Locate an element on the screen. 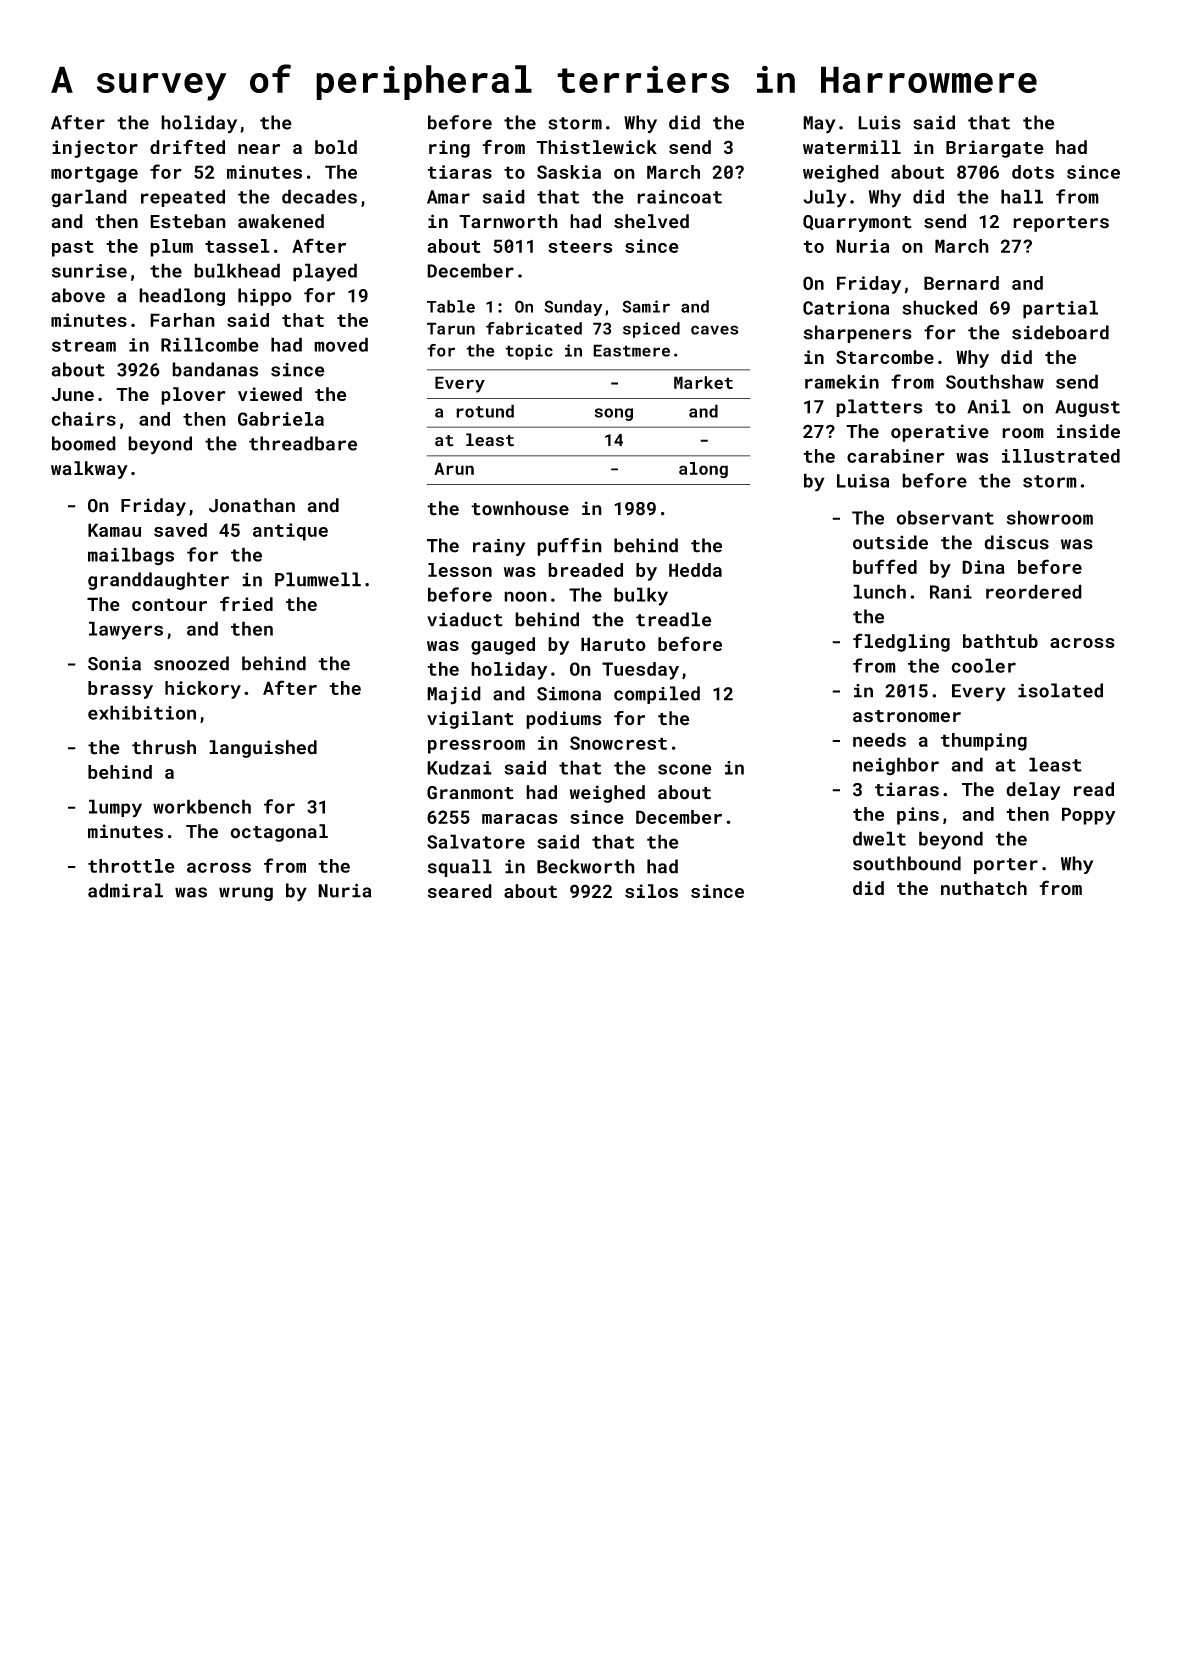  astronomer is located at coordinates (907, 716).
